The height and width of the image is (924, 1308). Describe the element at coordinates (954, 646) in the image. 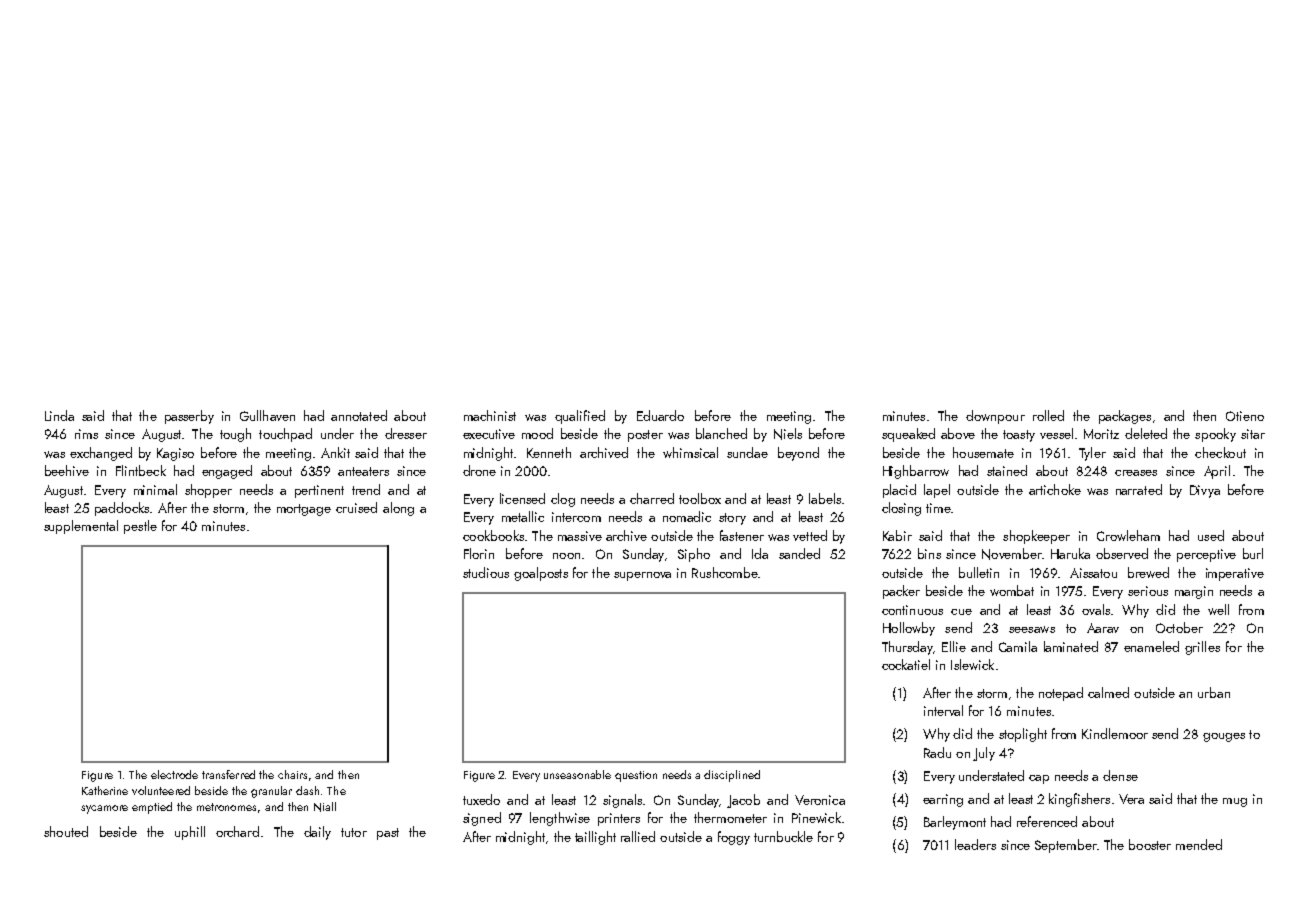

I see `Ellie` at that location.
